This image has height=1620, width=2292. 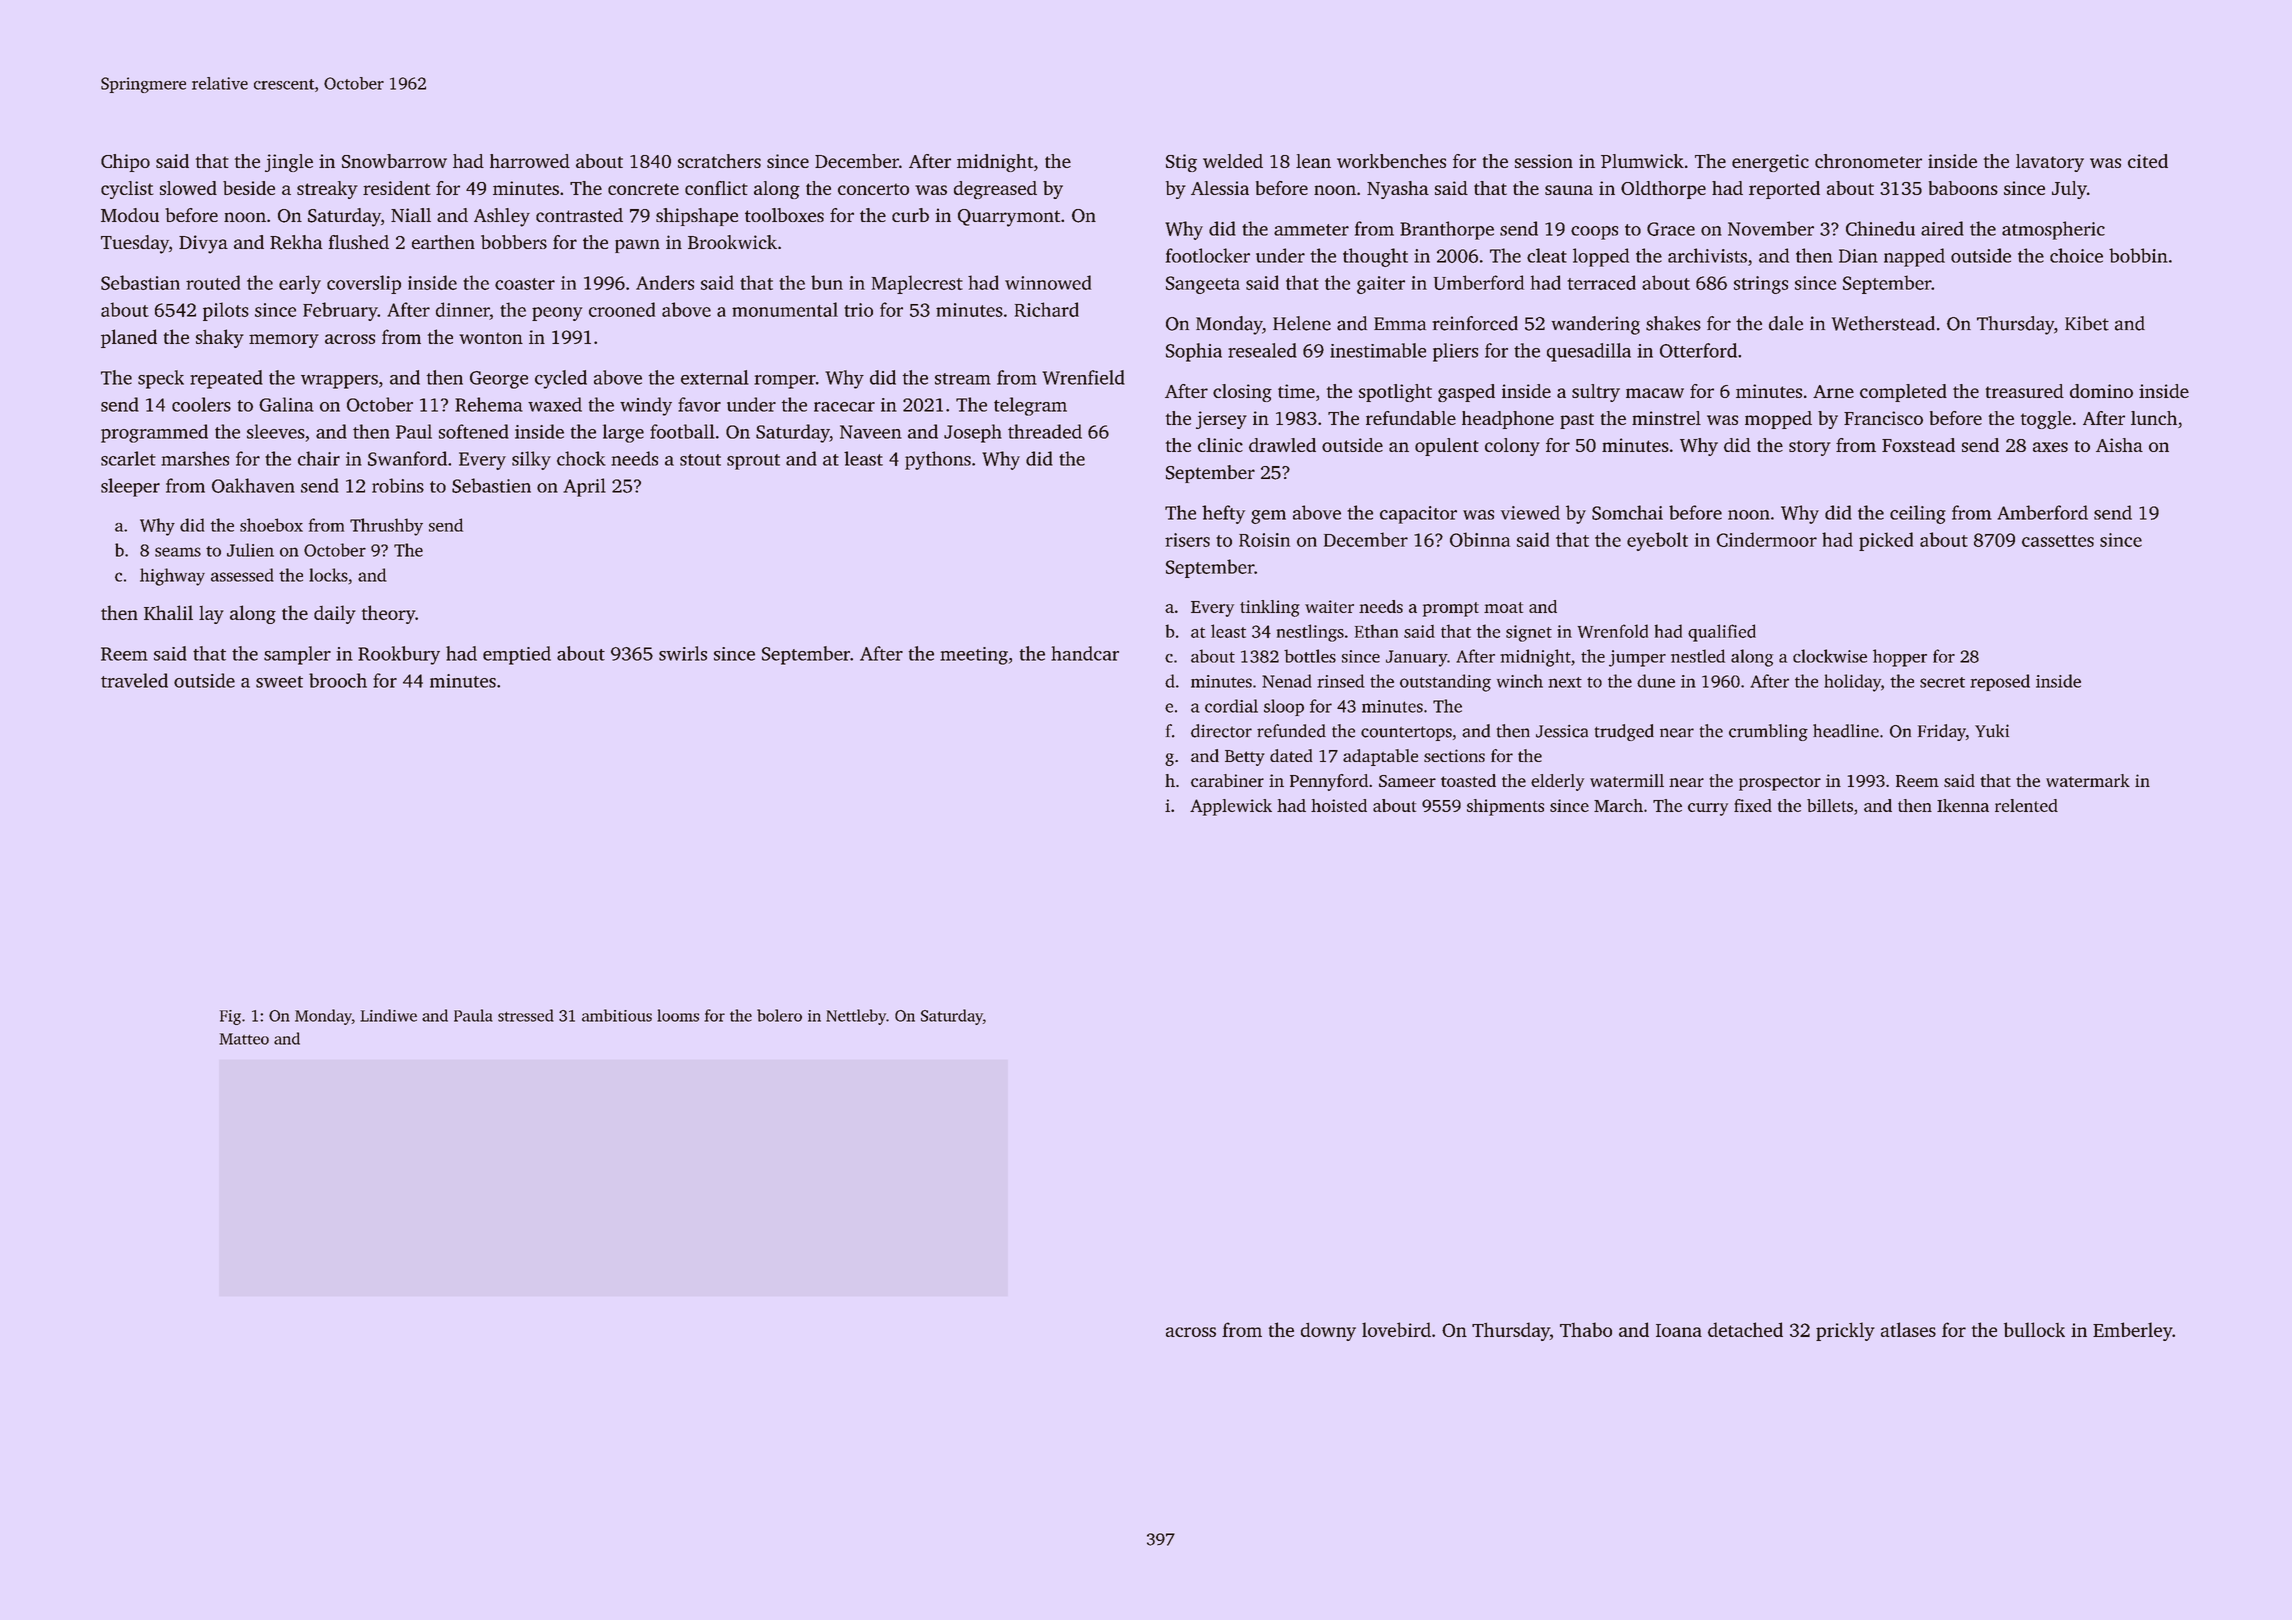 I want to click on Emberley, so click(x=2133, y=1331).
